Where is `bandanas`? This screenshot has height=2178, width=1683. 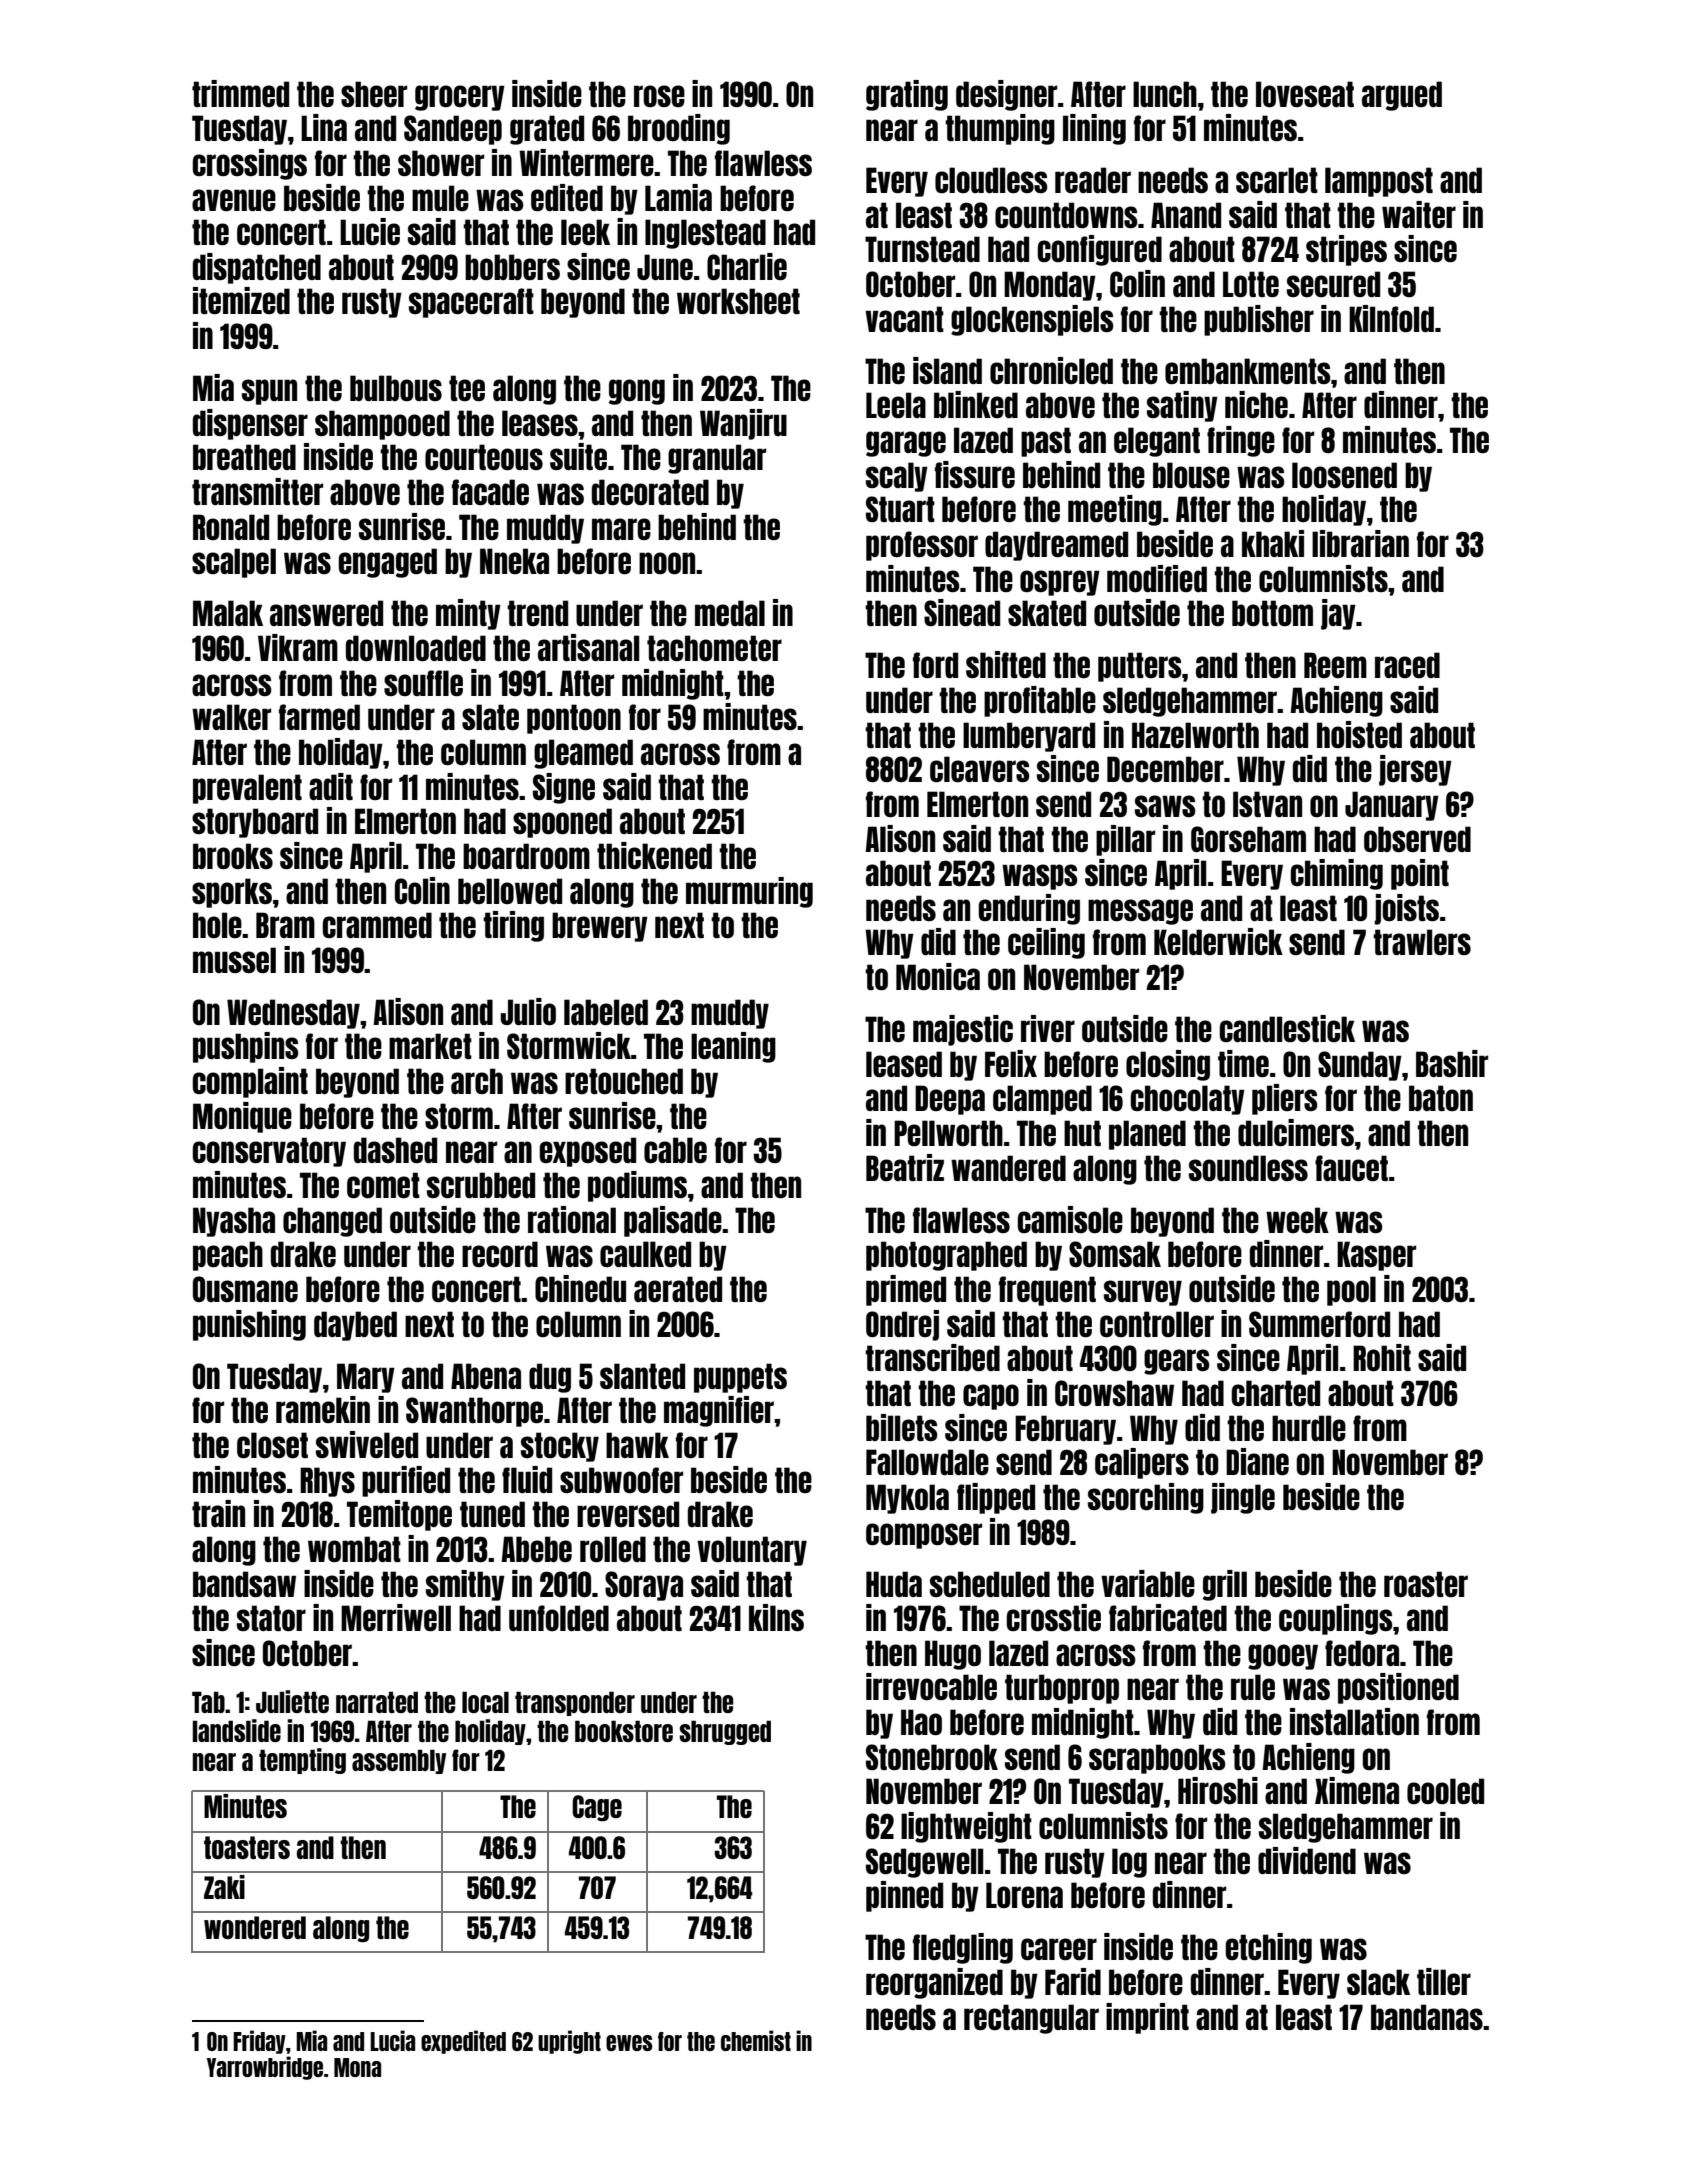 bandanas is located at coordinates (1427, 2017).
